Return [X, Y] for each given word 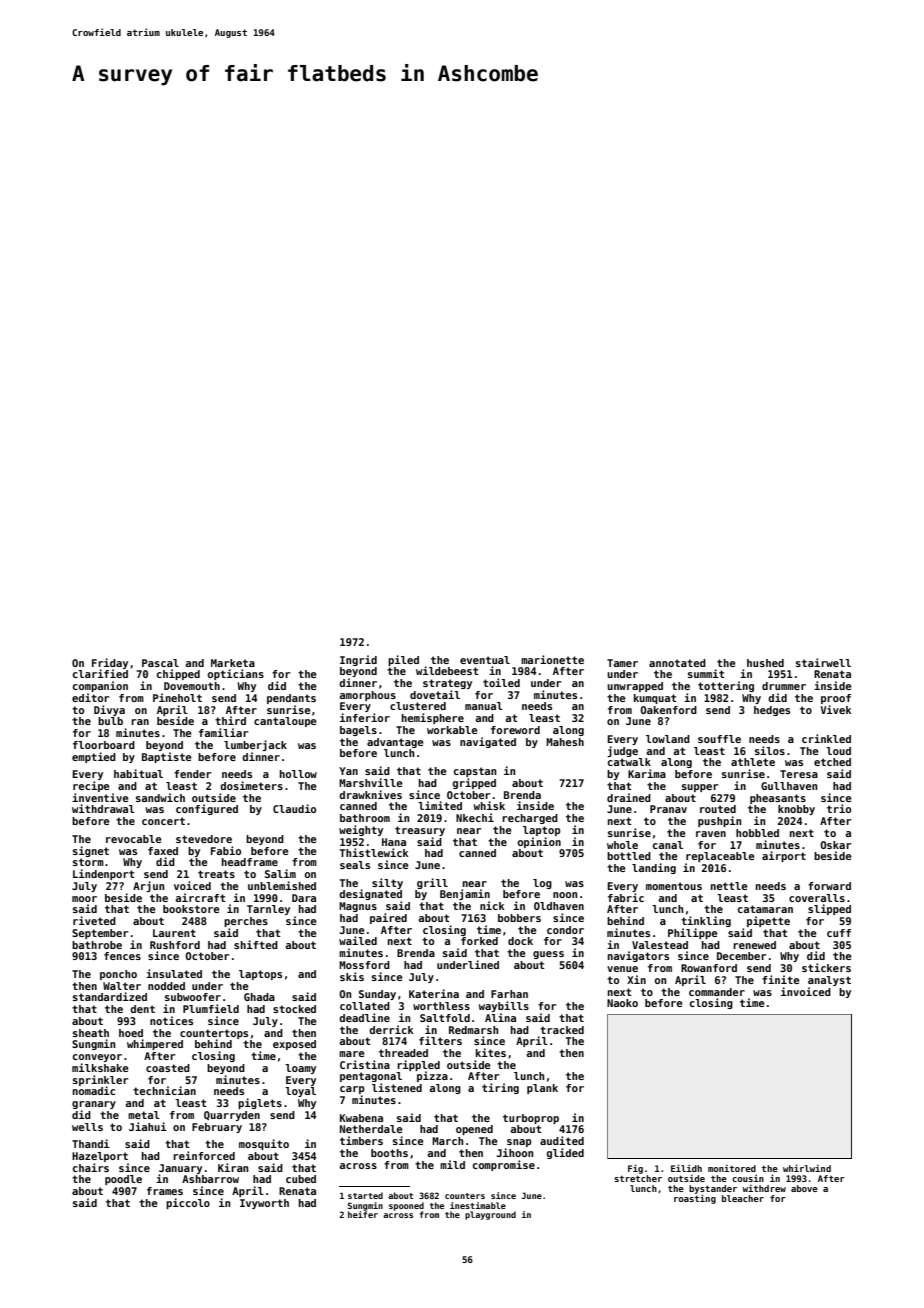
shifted [256, 944]
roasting [695, 1199]
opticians [236, 674]
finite [781, 979]
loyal [300, 1092]
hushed [765, 663]
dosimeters [251, 785]
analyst [829, 981]
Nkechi [475, 817]
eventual [485, 660]
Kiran [233, 1167]
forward [829, 886]
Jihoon [515, 1152]
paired [388, 918]
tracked [562, 1030]
